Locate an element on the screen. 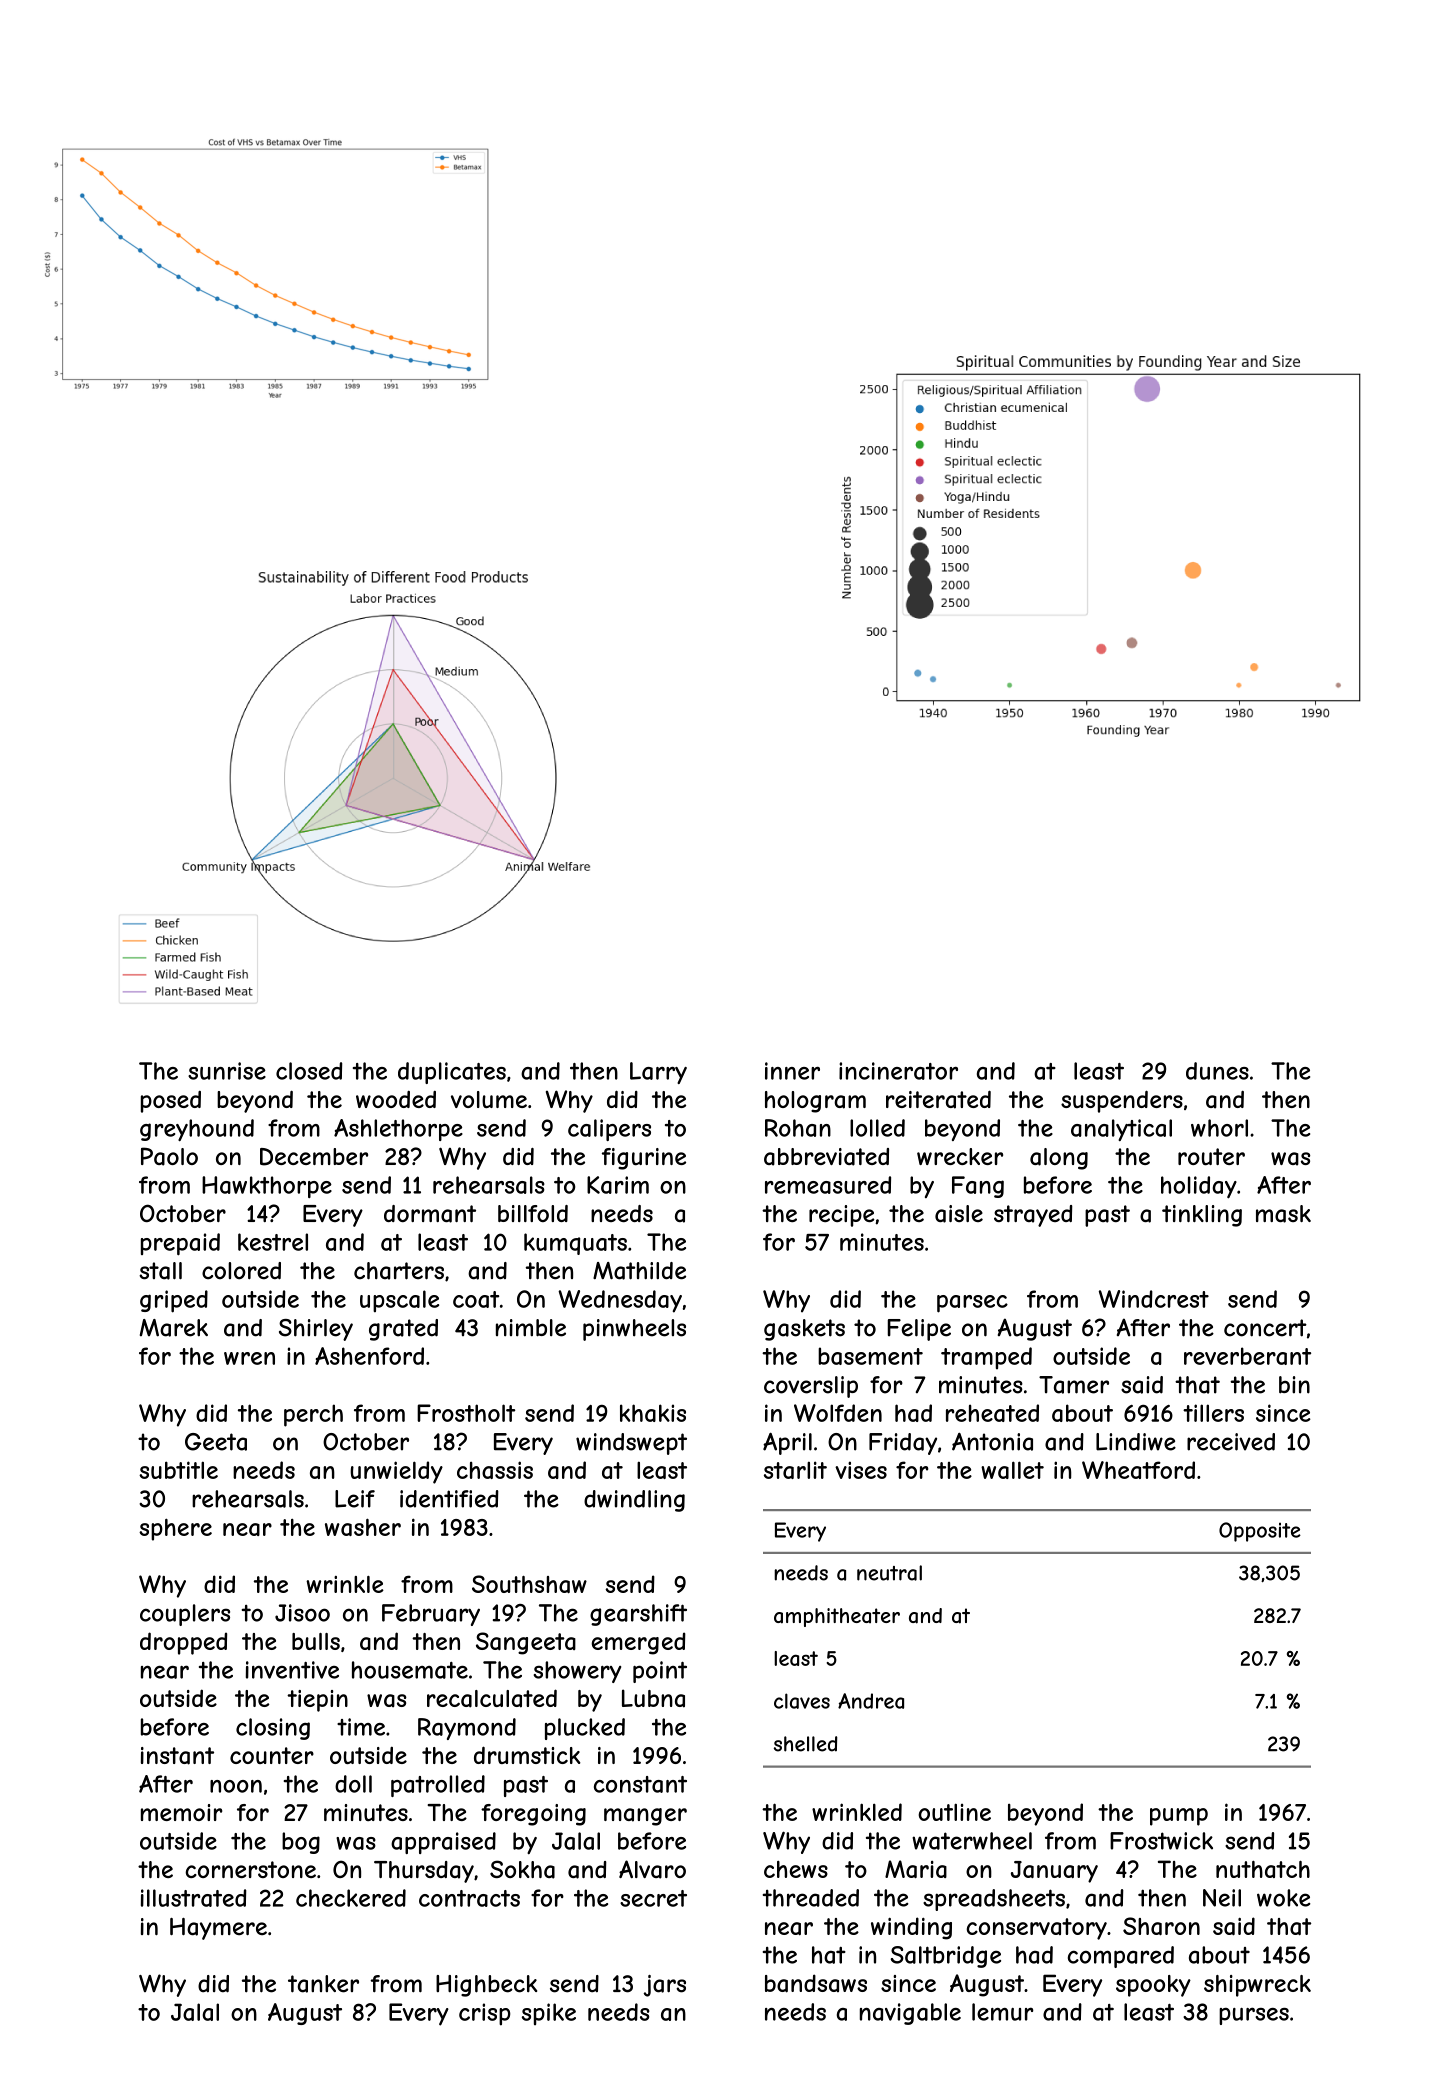 This screenshot has height=2100, width=1450. tanker is located at coordinates (323, 1984).
